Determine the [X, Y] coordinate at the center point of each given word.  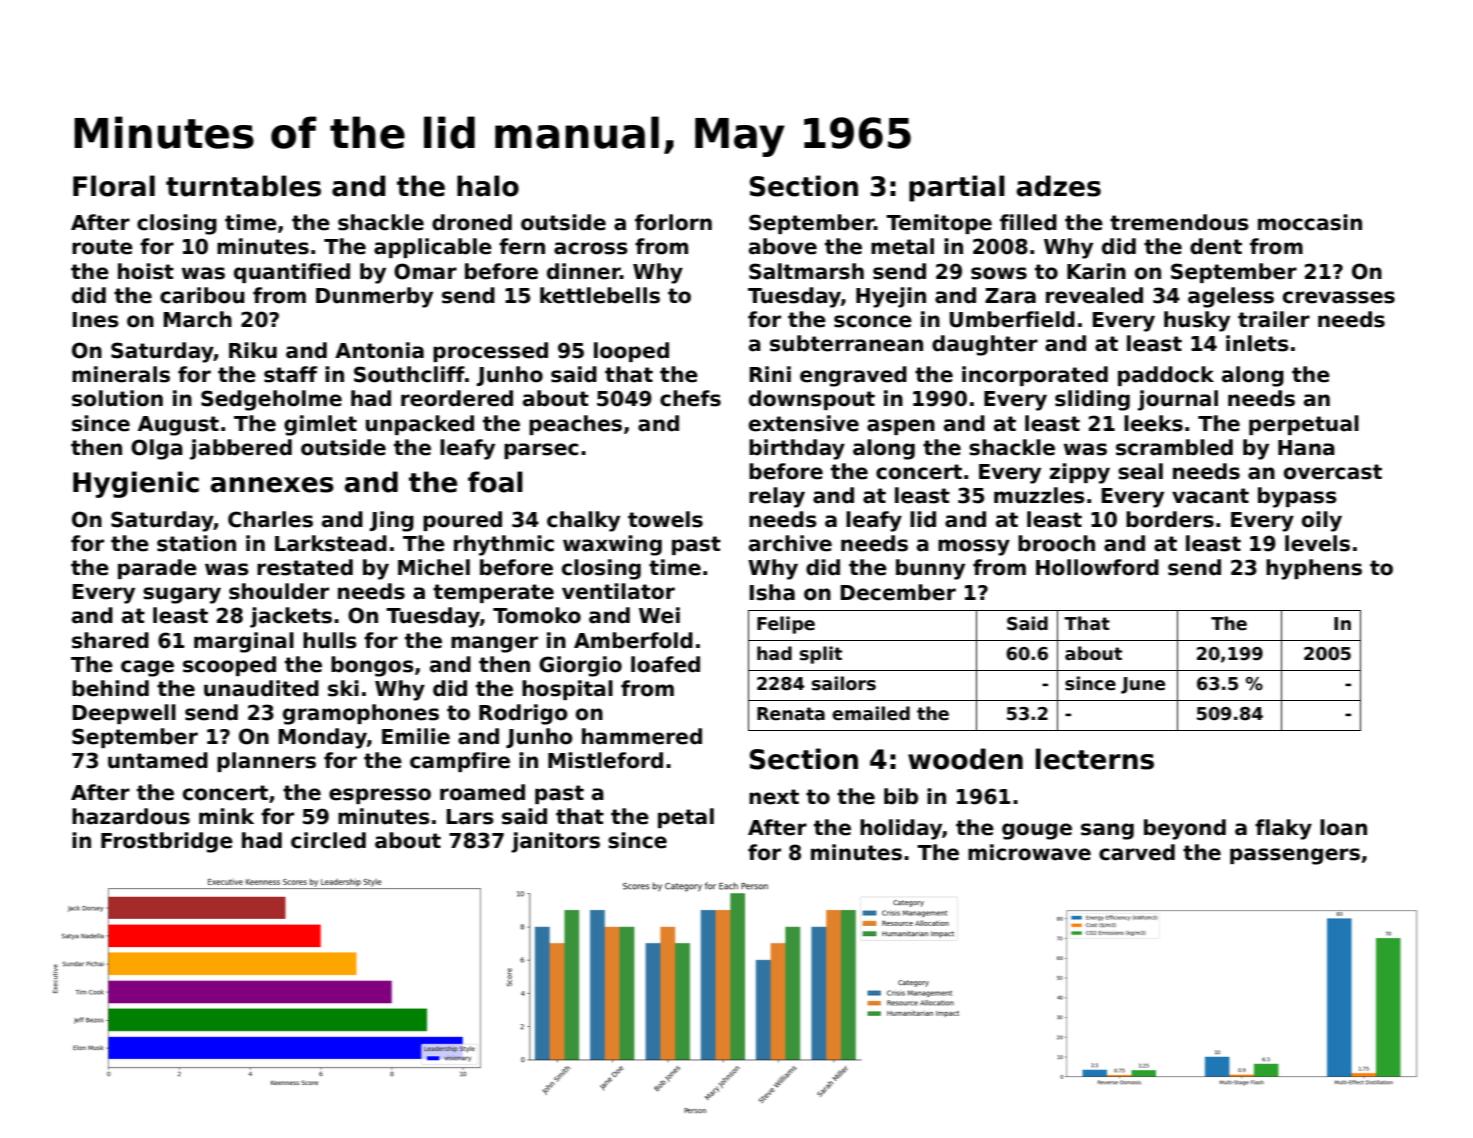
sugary [182, 595]
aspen [901, 427]
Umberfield [1012, 319]
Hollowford [1097, 567]
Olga [157, 449]
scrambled [1174, 447]
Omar [425, 271]
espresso [380, 796]
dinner [583, 271]
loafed [665, 664]
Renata [791, 714]
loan [1343, 827]
